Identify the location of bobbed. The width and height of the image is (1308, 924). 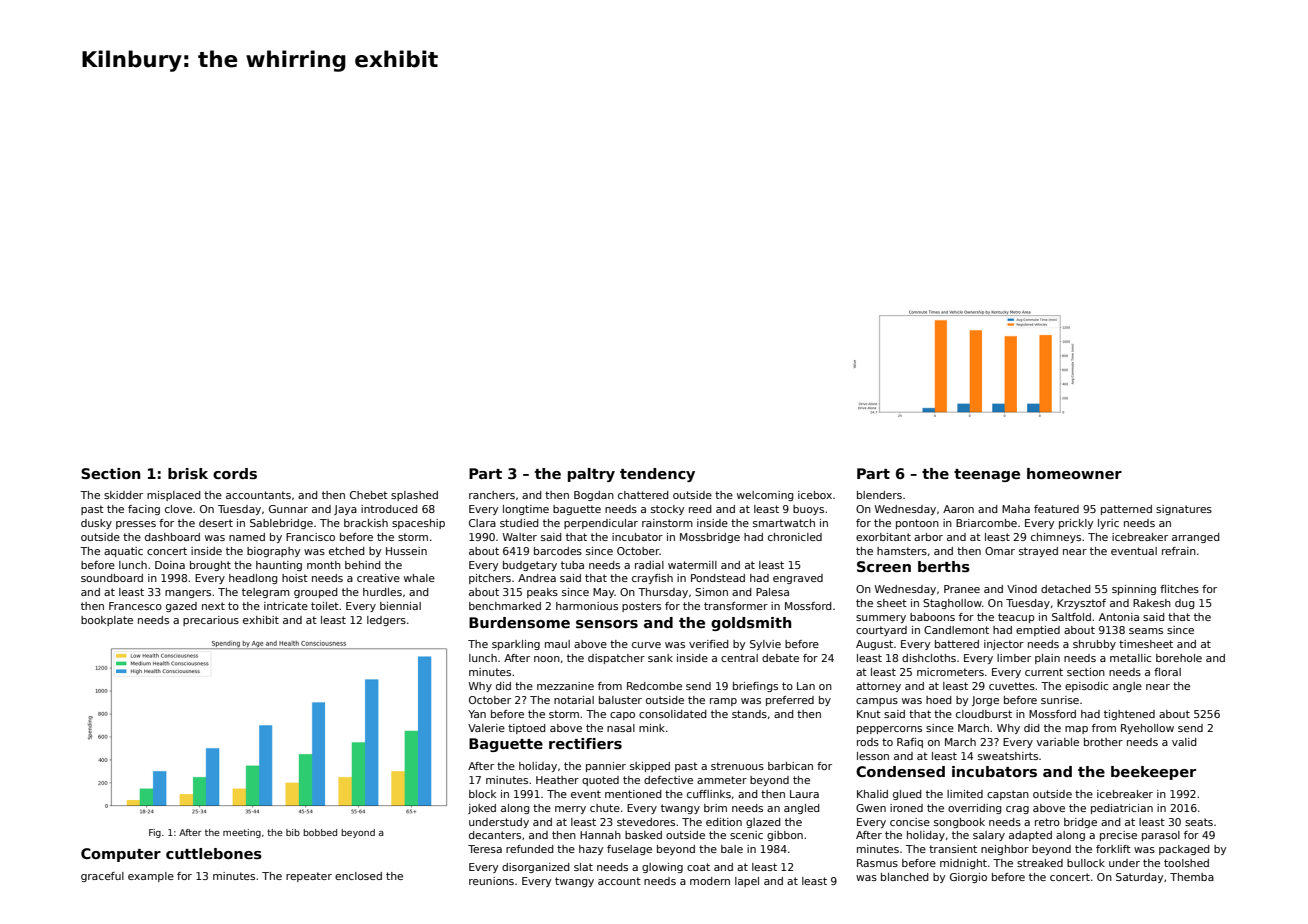
(320, 832).
